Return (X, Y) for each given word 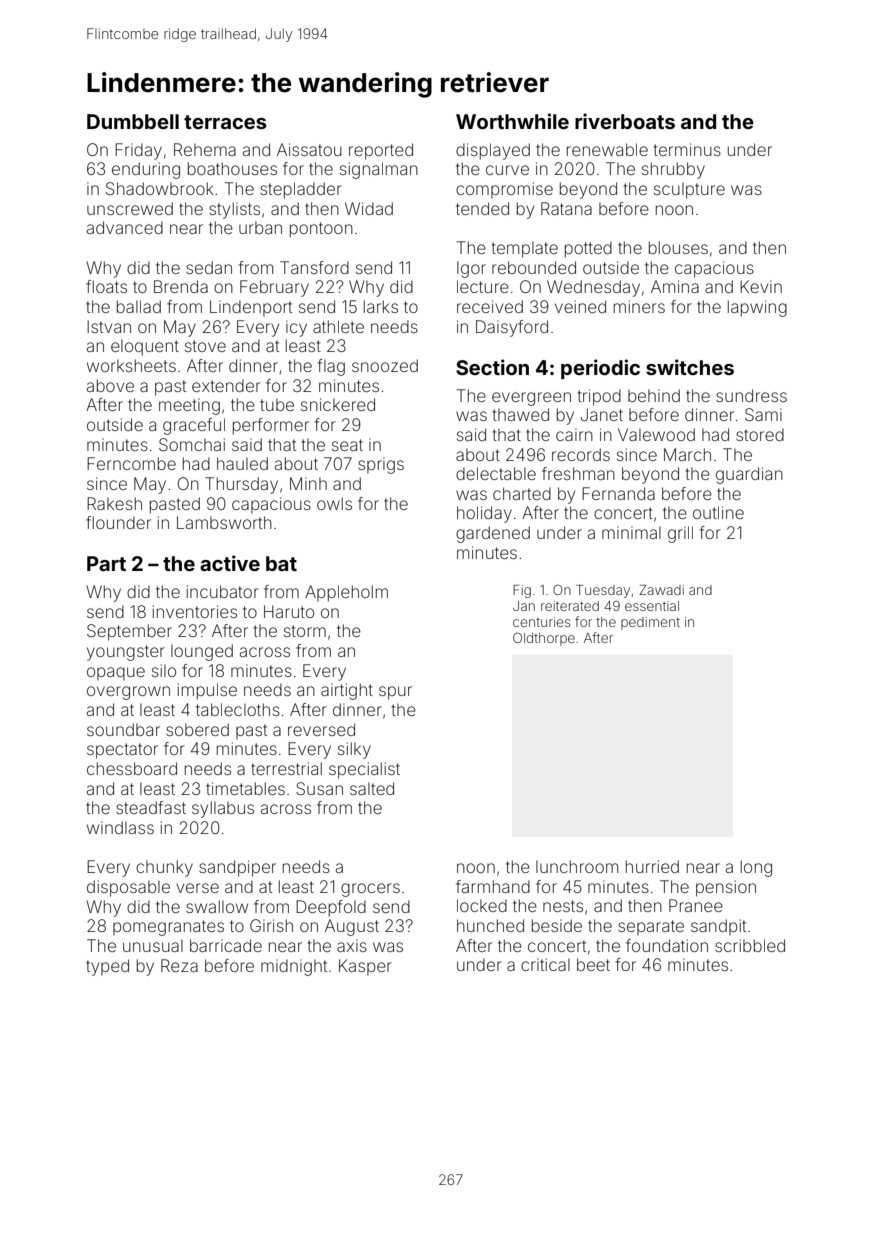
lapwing (757, 308)
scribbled (750, 945)
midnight (294, 967)
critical (545, 964)
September (129, 632)
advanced (125, 227)
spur (395, 693)
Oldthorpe (544, 639)
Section (492, 367)
